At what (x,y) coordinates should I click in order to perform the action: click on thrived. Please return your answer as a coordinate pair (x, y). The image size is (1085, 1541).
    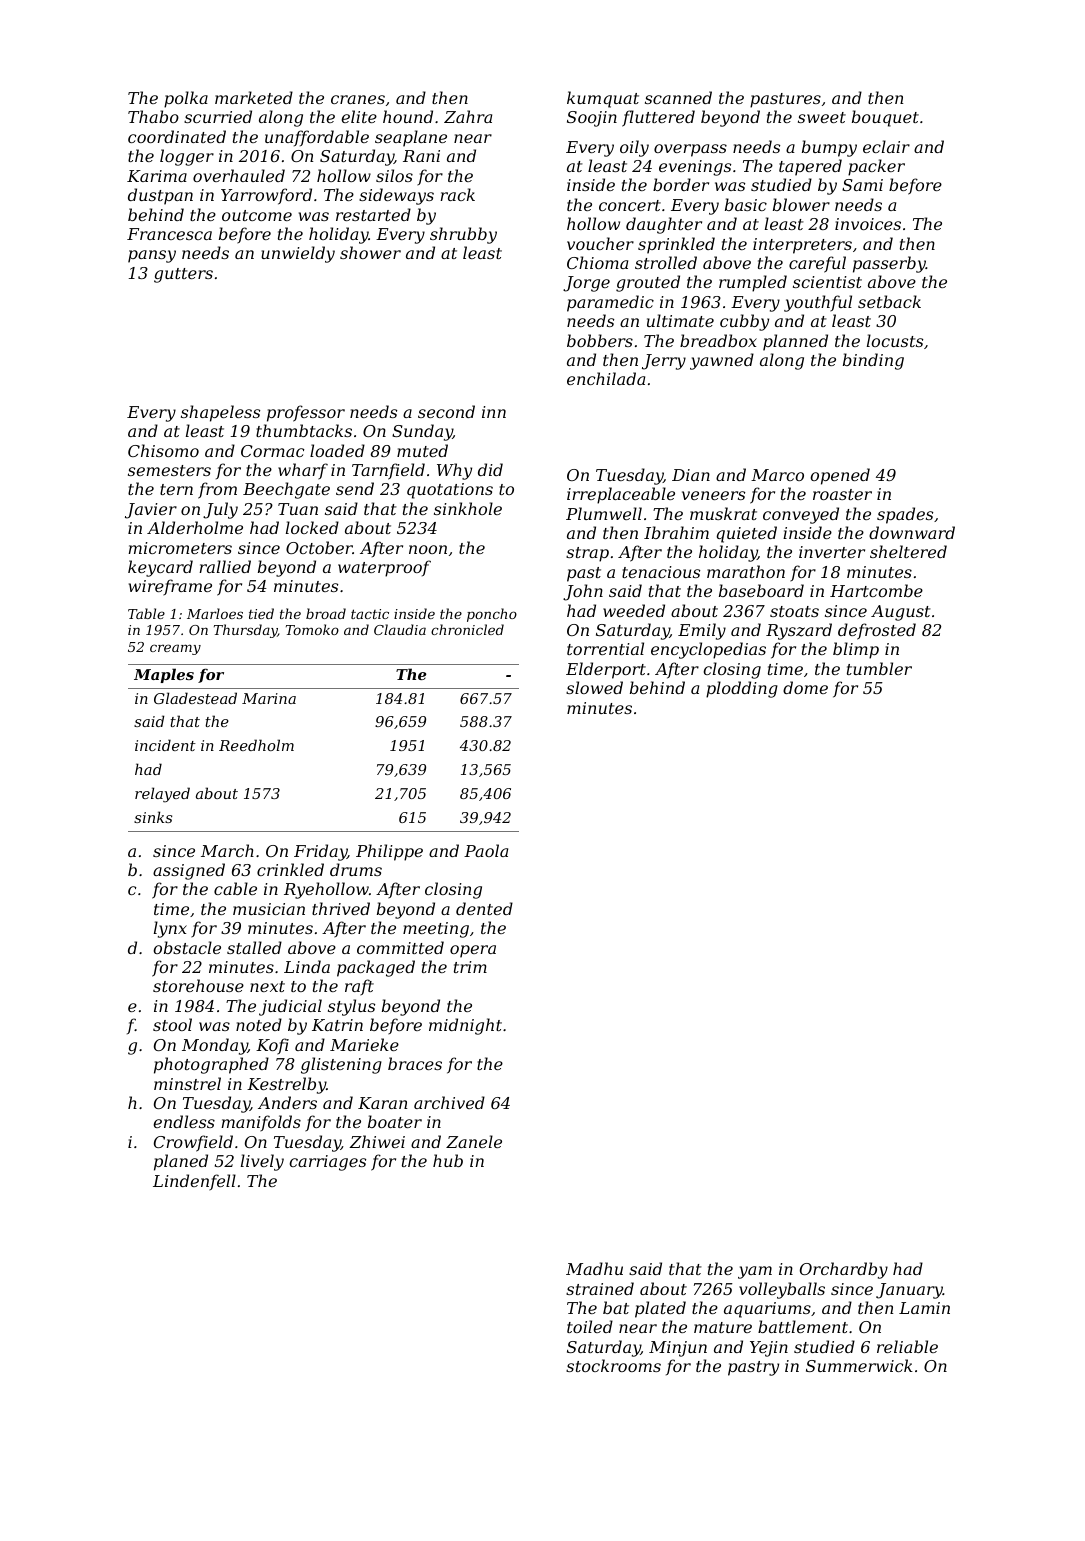
    Looking at the image, I should click on (341, 908).
